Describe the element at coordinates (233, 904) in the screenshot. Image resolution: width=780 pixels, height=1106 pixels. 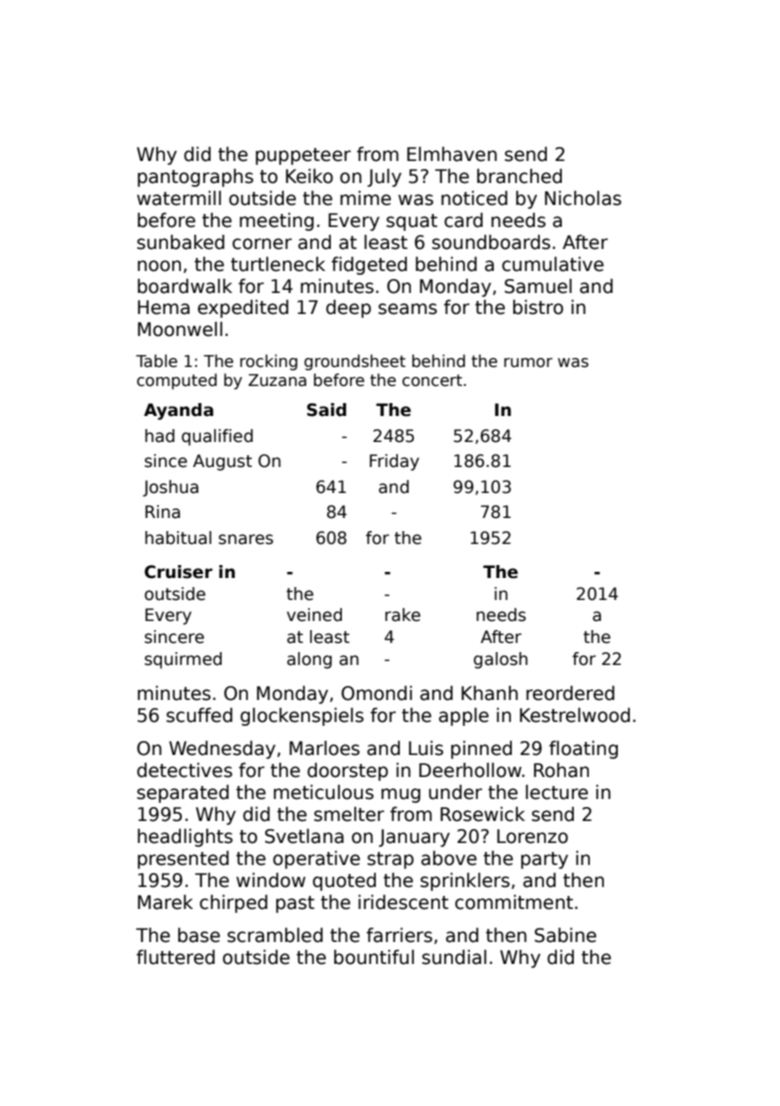
I see `chirped` at that location.
